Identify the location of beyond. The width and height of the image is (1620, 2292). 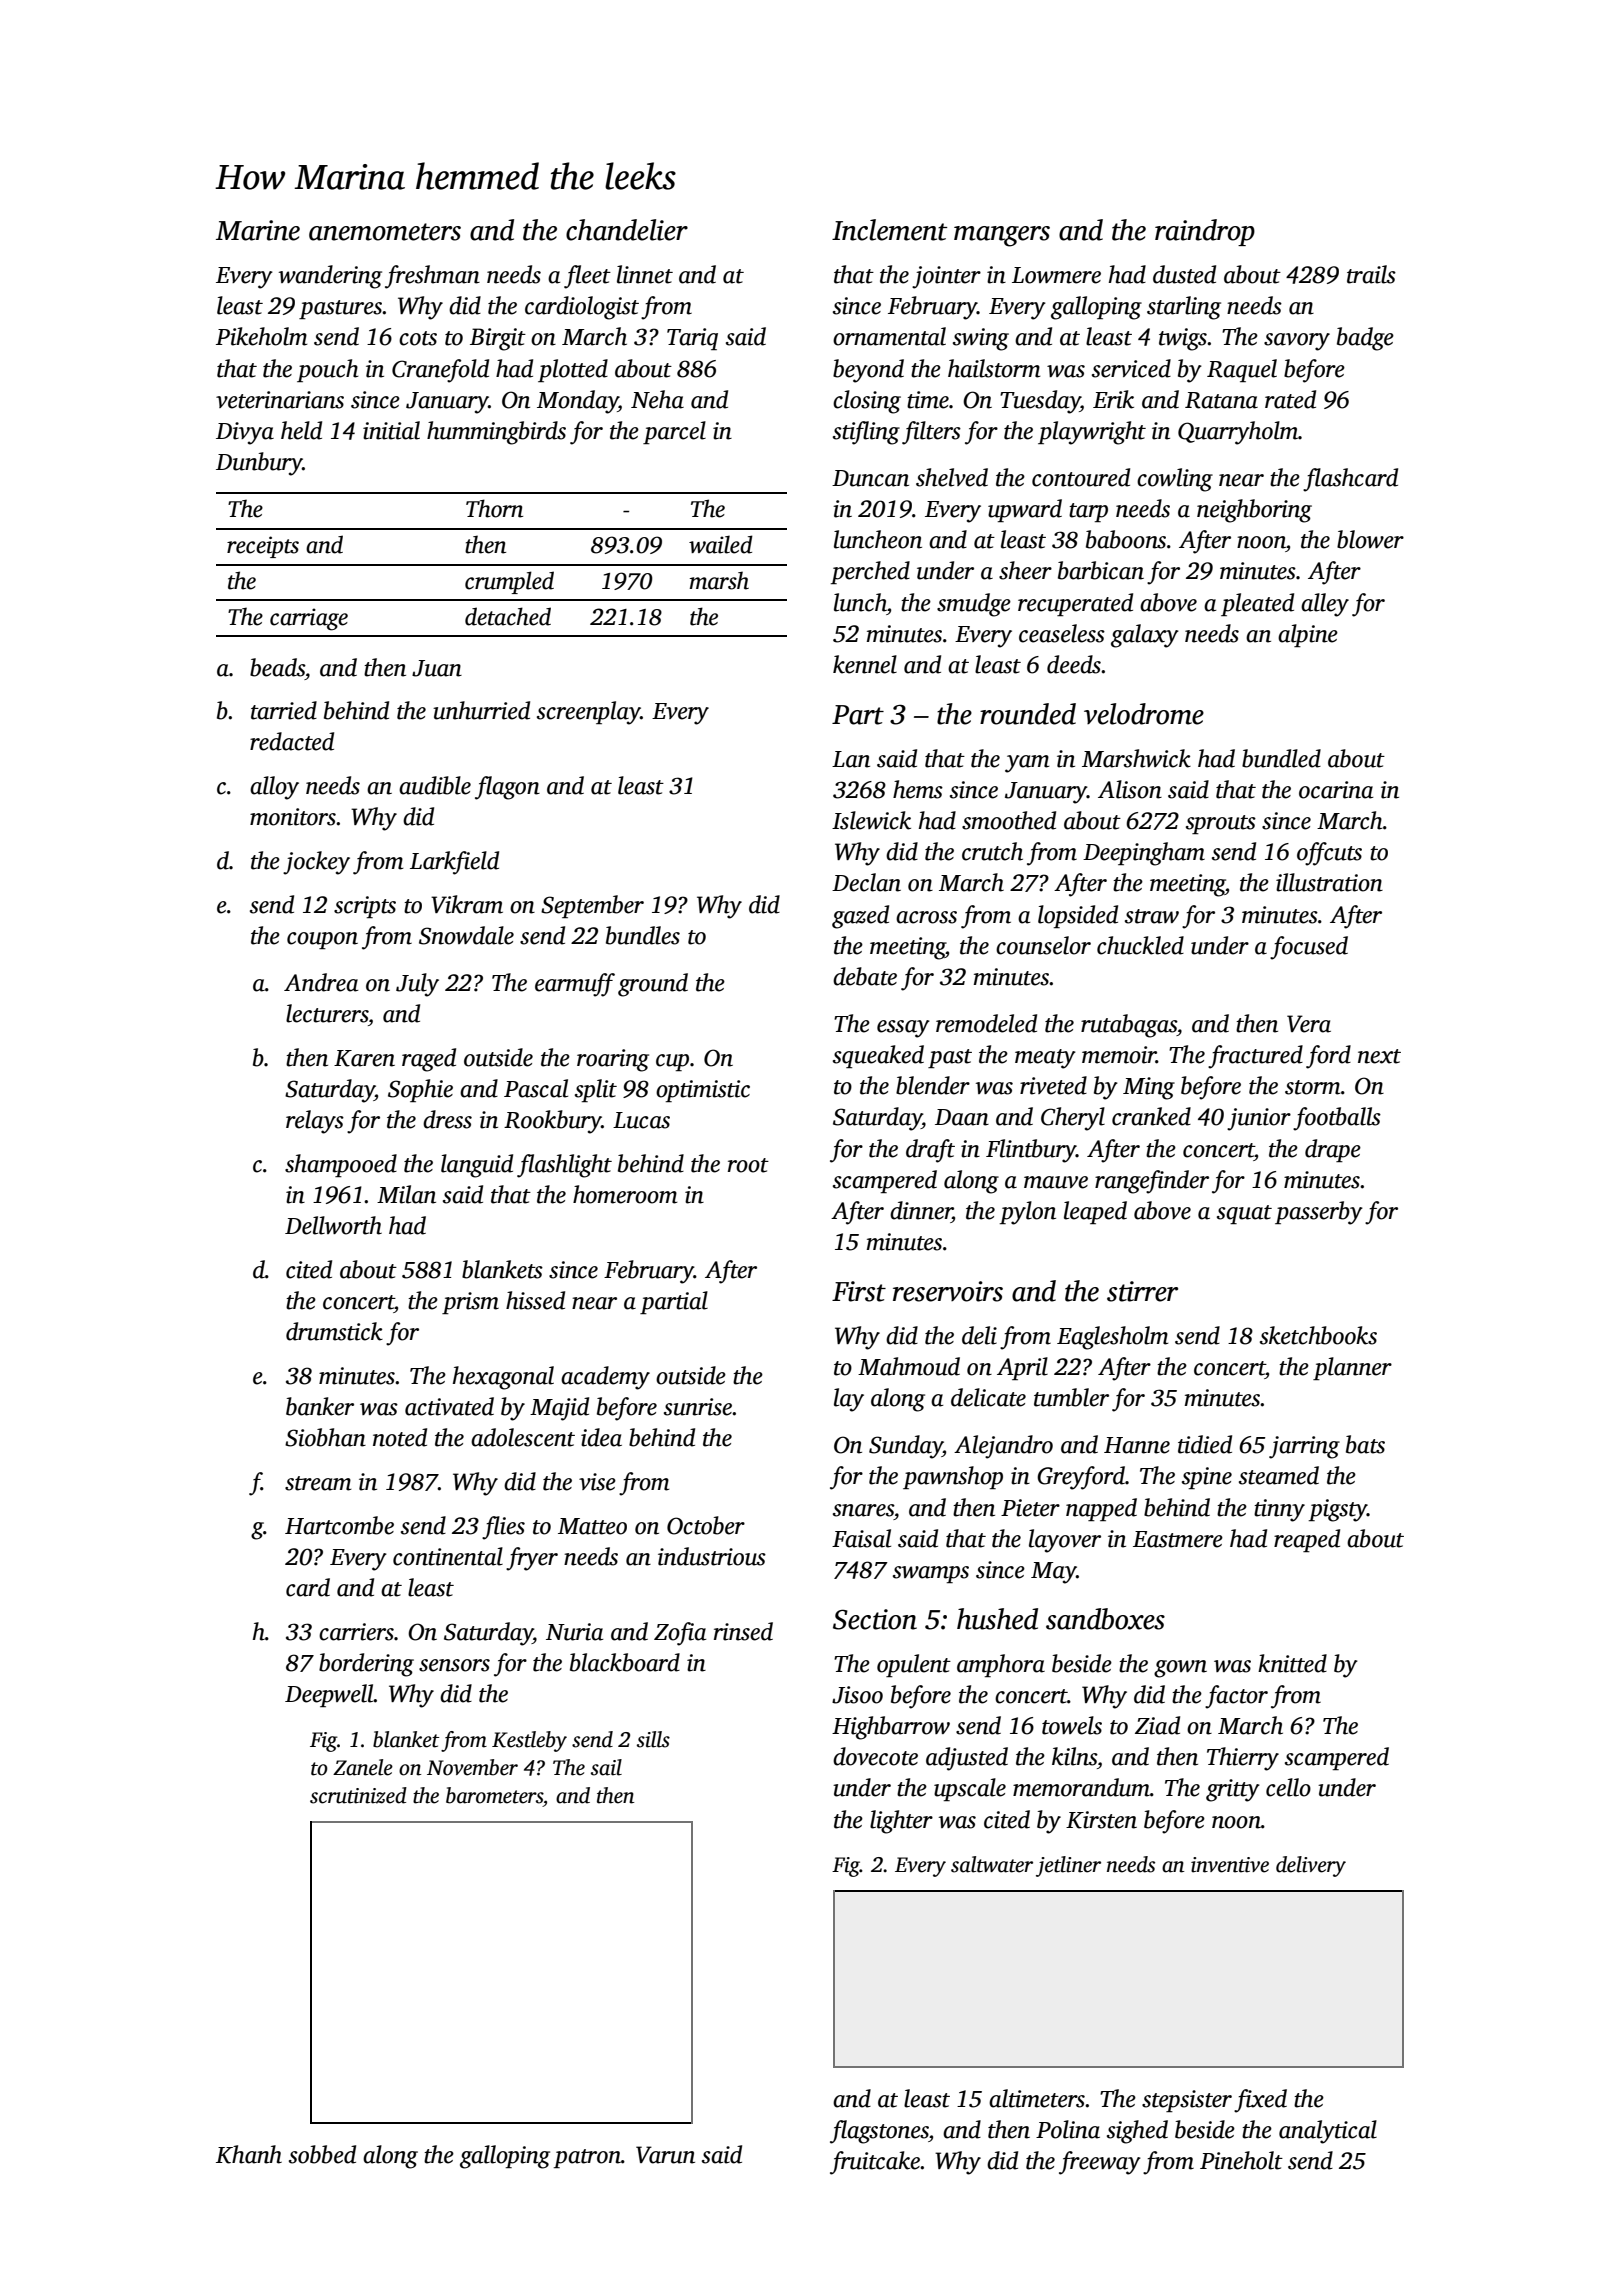
(868, 371).
